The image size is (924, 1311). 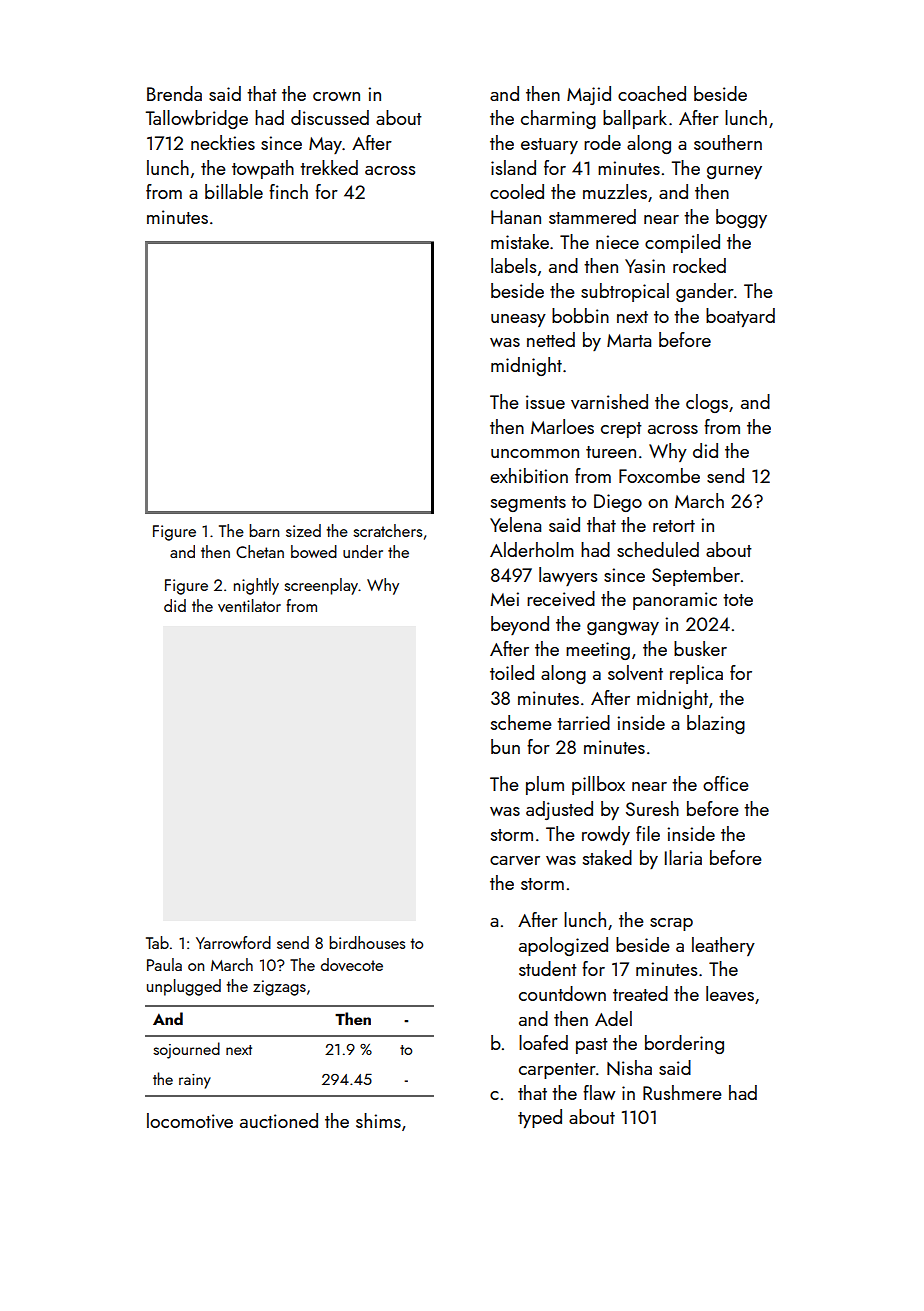 I want to click on boatyard, so click(x=740, y=317).
